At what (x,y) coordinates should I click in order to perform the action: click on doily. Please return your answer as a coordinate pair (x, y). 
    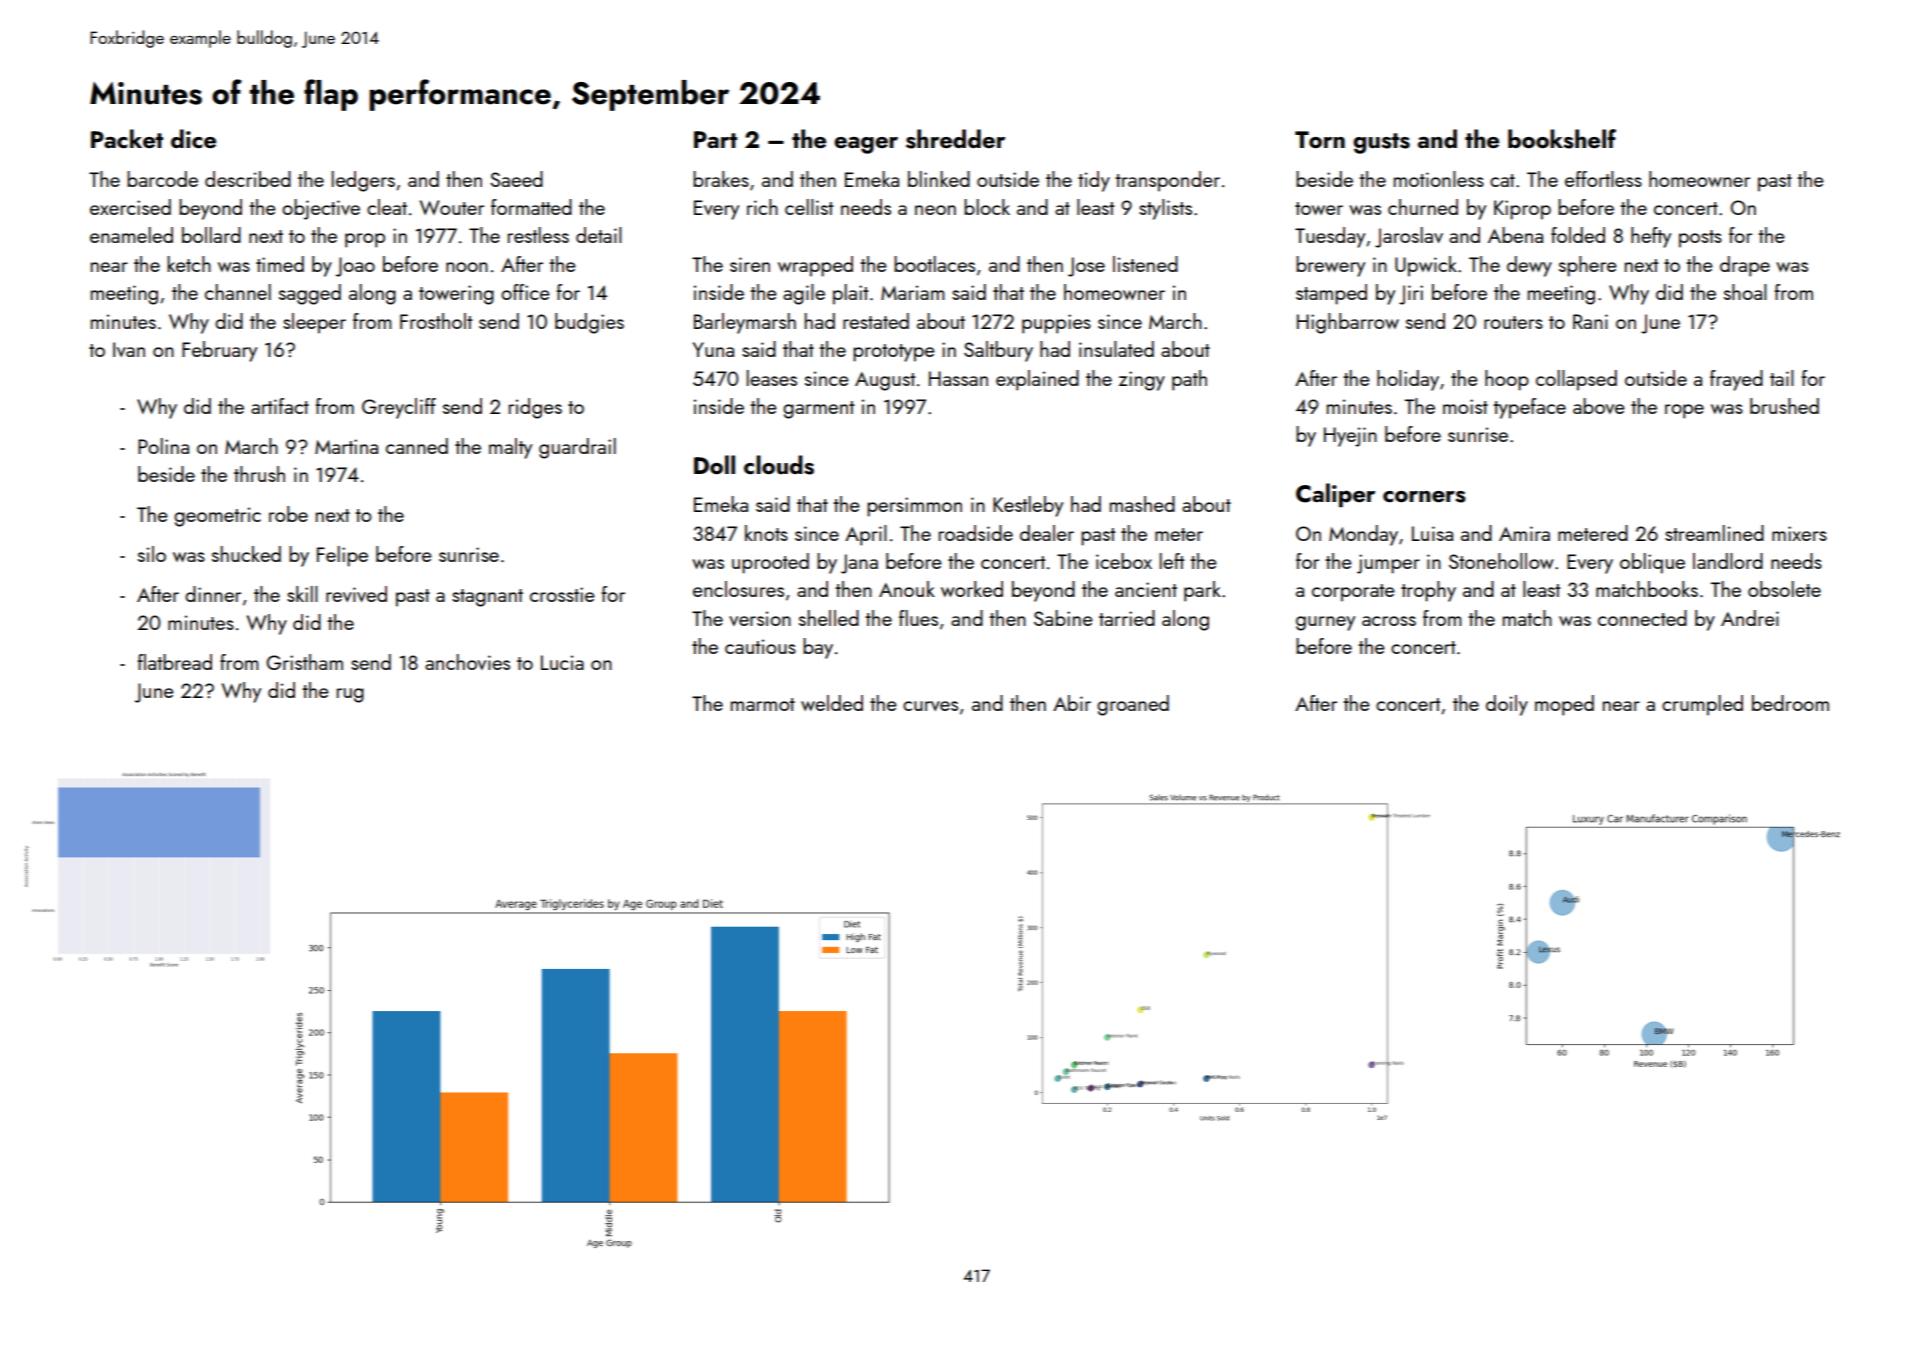
    Looking at the image, I should click on (1507, 705).
